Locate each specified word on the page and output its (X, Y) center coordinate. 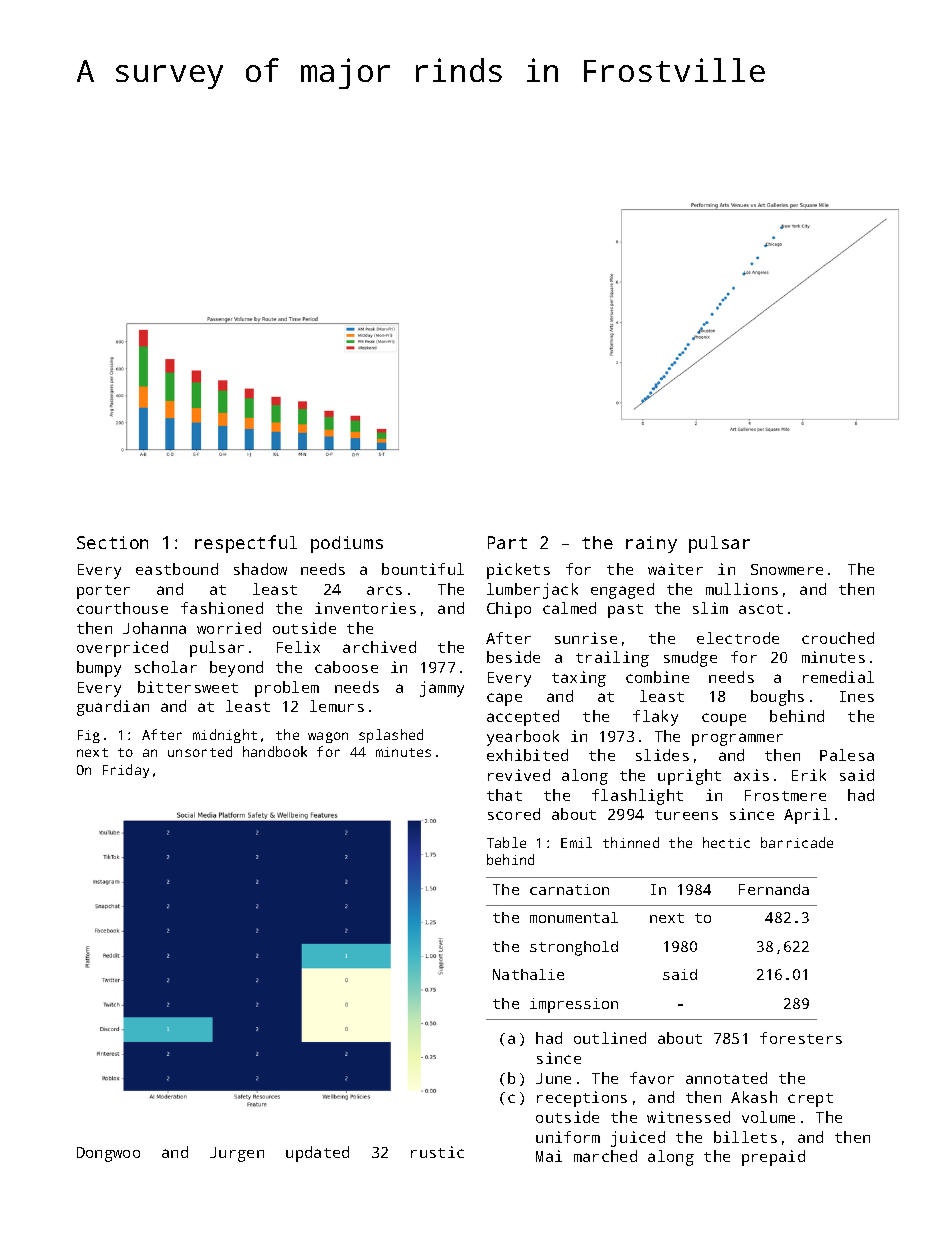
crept (810, 1100)
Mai (549, 1156)
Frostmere (785, 795)
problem (287, 689)
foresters (801, 1038)
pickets (518, 571)
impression (574, 1005)
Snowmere (787, 569)
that (504, 795)
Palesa (847, 755)
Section (112, 542)
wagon (328, 737)
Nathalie (528, 974)
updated (317, 1154)
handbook (275, 751)
